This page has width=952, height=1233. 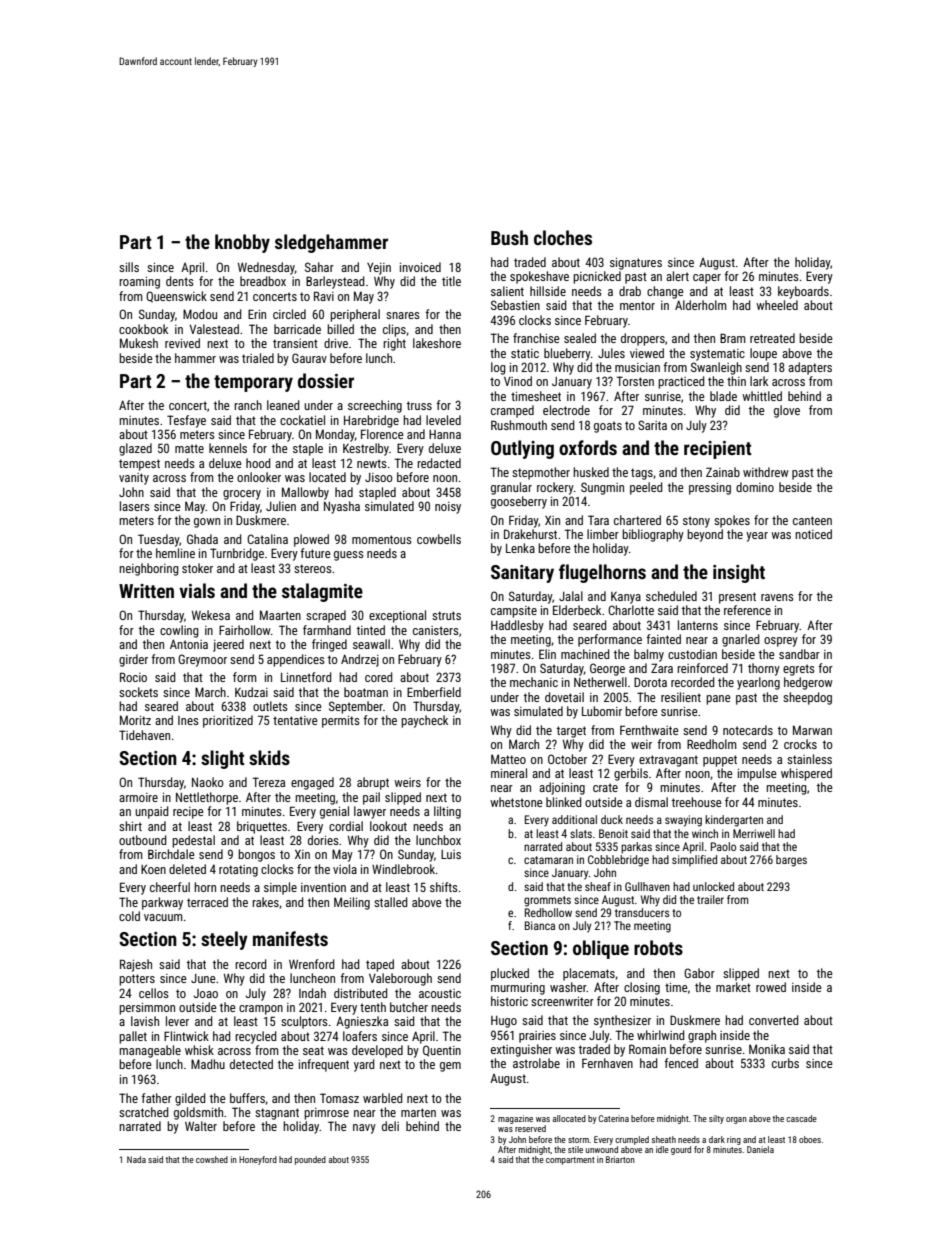 I want to click on taped, so click(x=380, y=965).
